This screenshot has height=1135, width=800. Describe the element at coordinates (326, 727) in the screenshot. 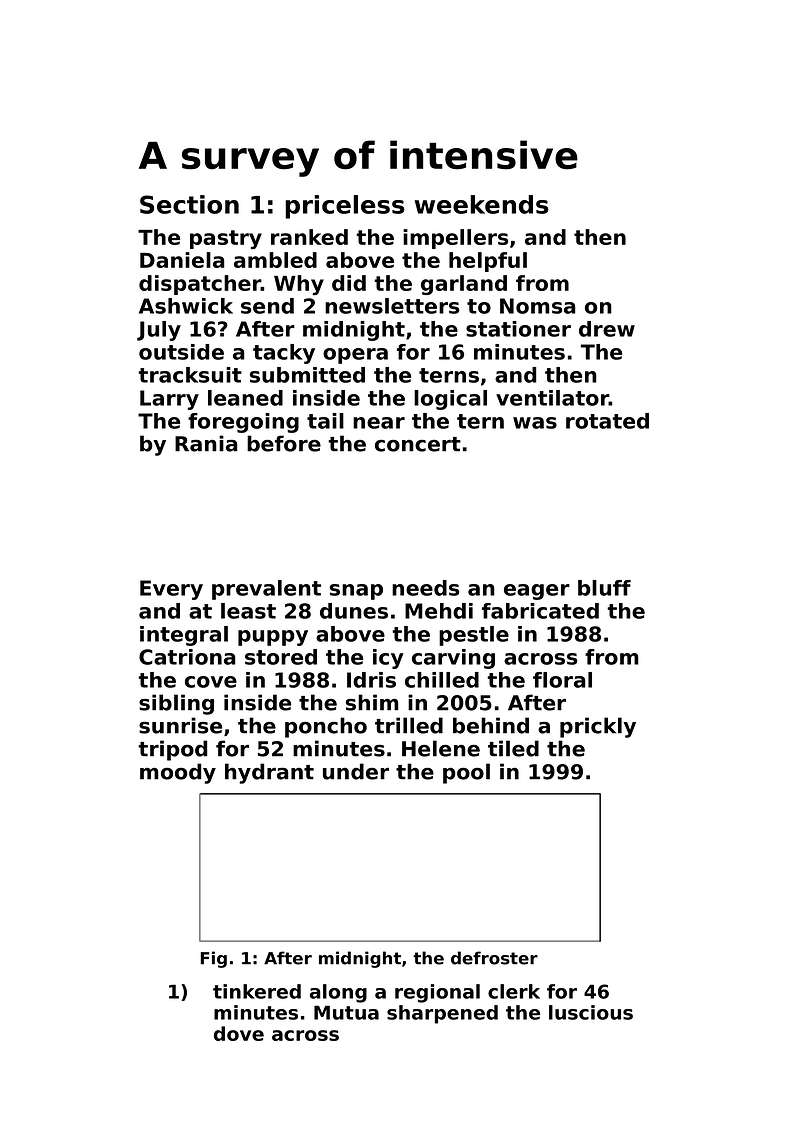

I see `poncho` at that location.
